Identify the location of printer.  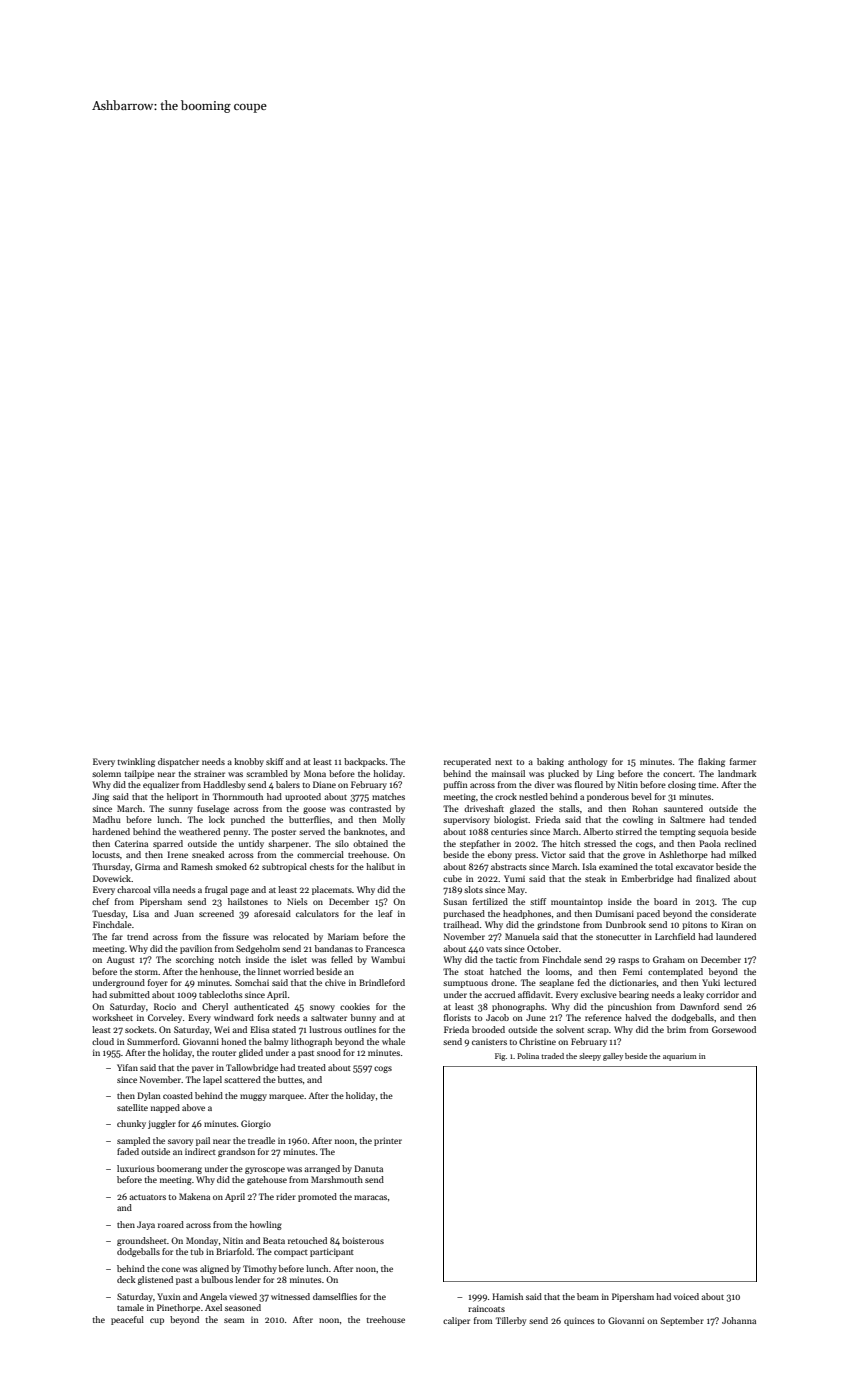
(388, 1141).
